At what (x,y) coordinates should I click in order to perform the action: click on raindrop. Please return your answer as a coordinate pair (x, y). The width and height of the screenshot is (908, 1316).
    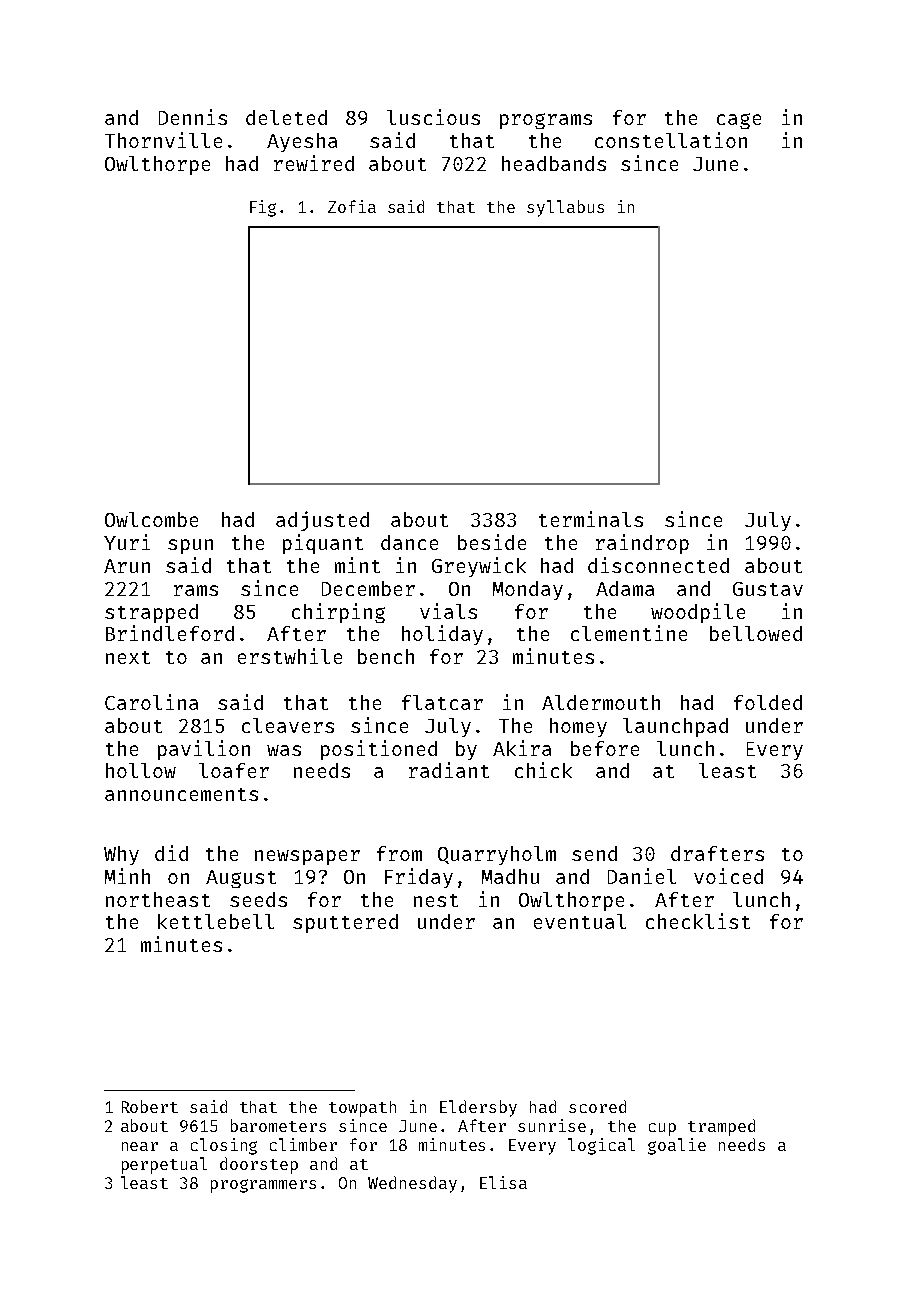
    Looking at the image, I should click on (642, 544).
